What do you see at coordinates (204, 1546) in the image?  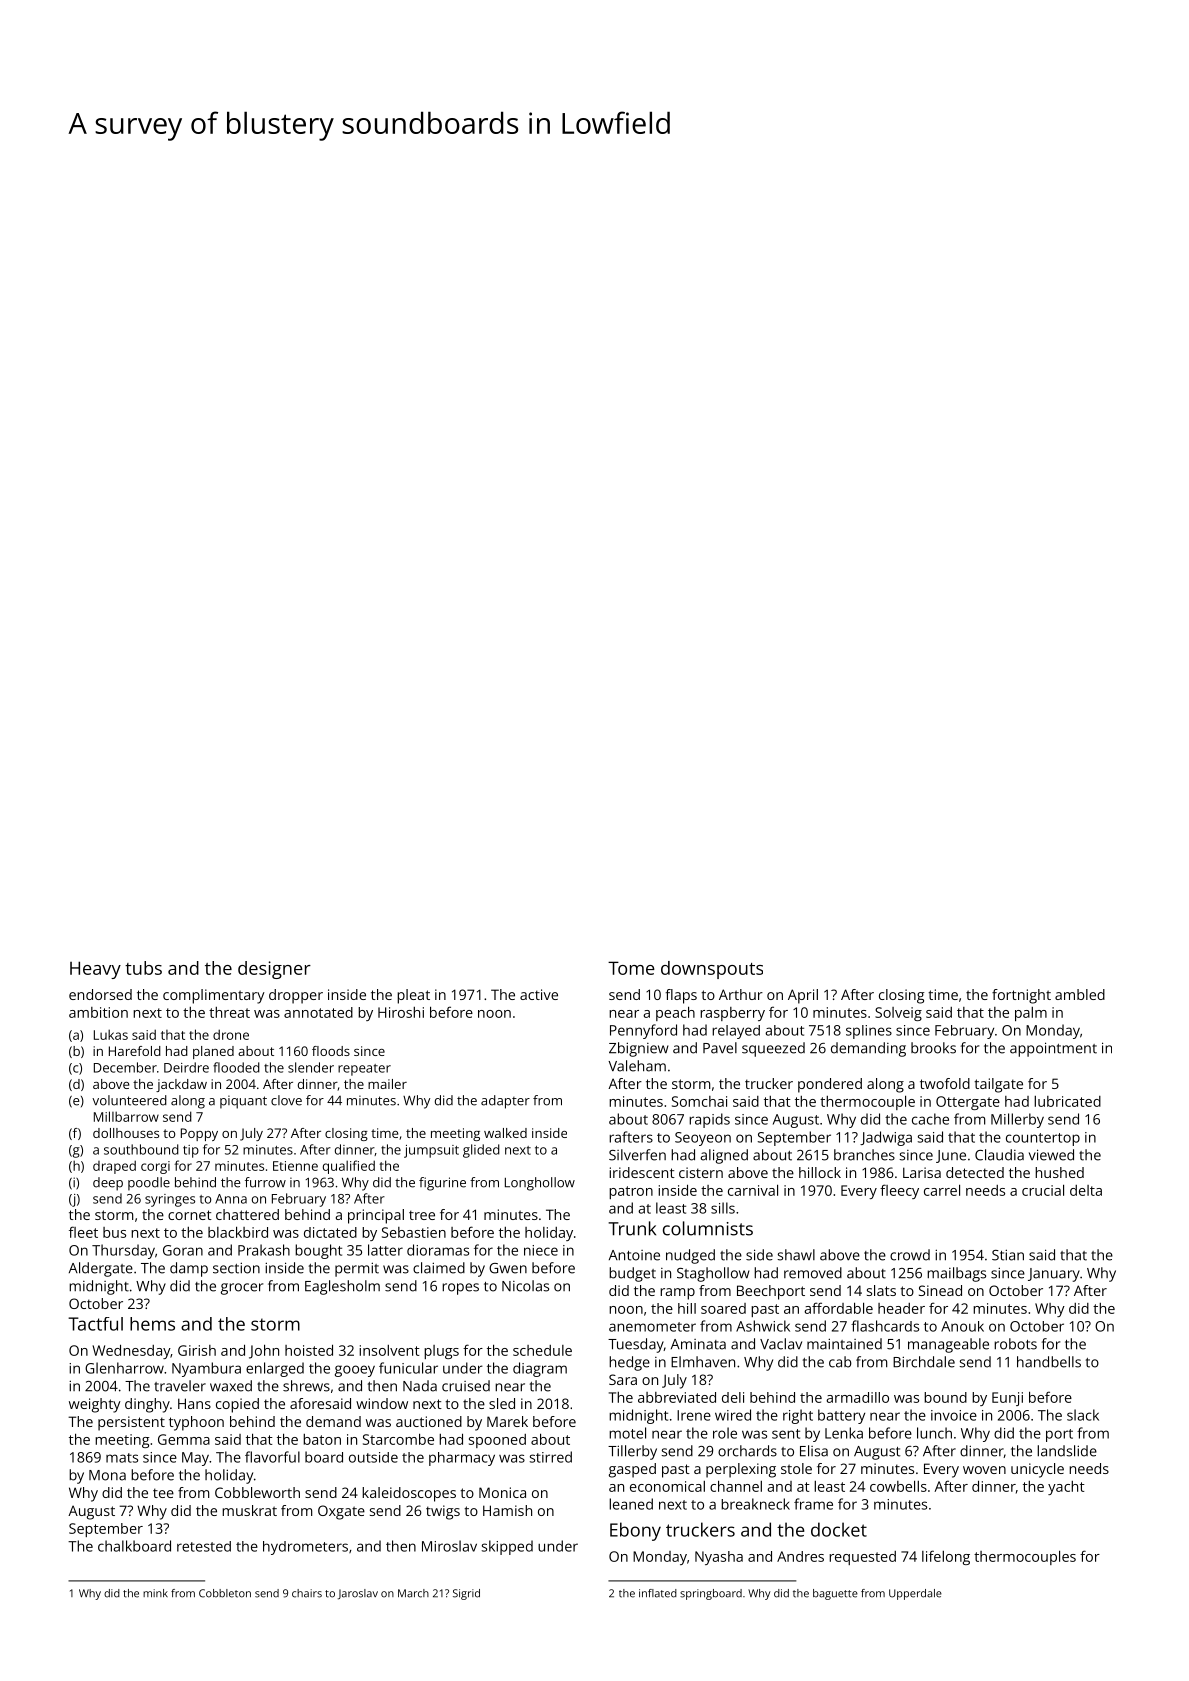 I see `retested` at bounding box center [204, 1546].
